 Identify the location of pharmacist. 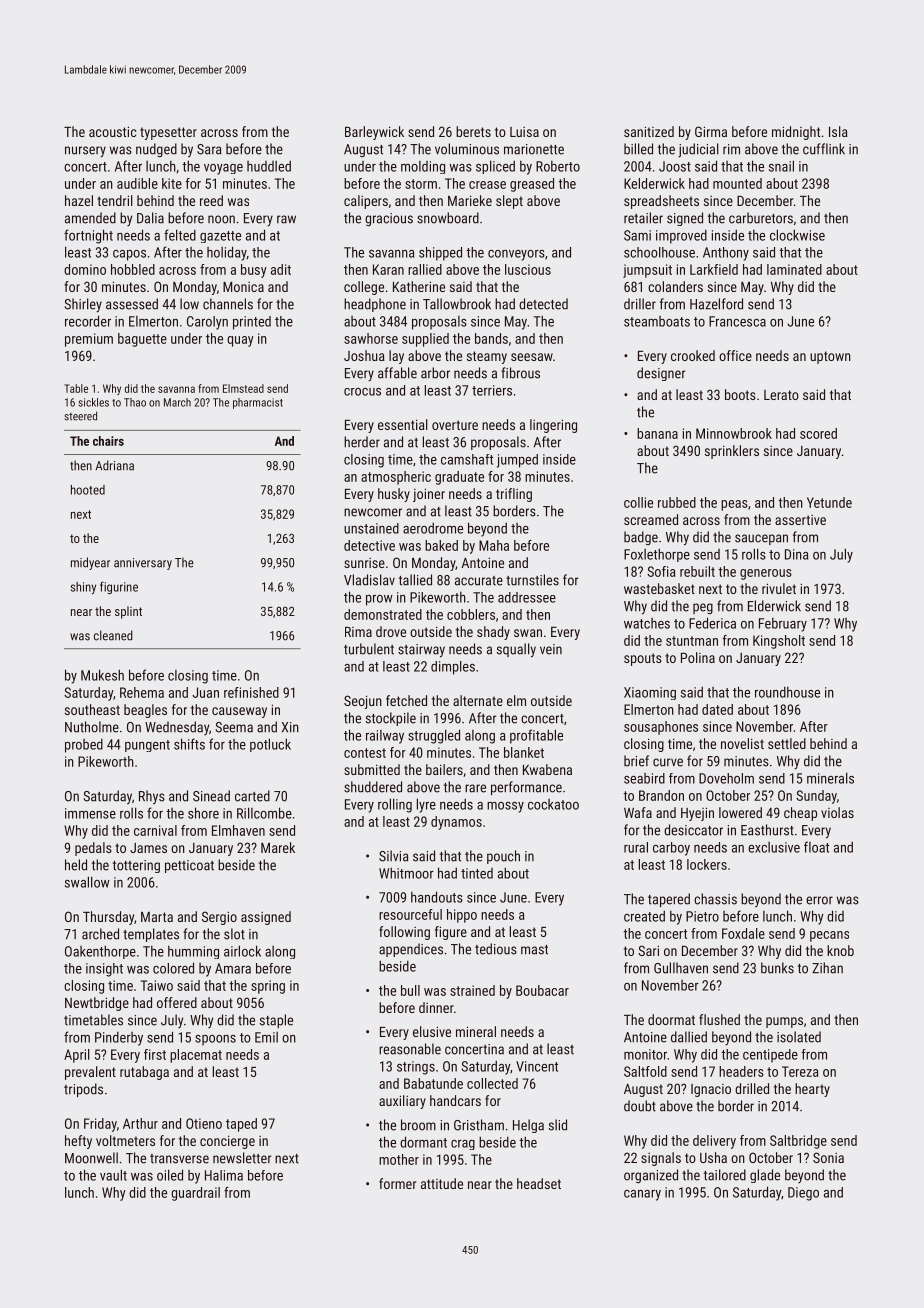
(258, 403).
